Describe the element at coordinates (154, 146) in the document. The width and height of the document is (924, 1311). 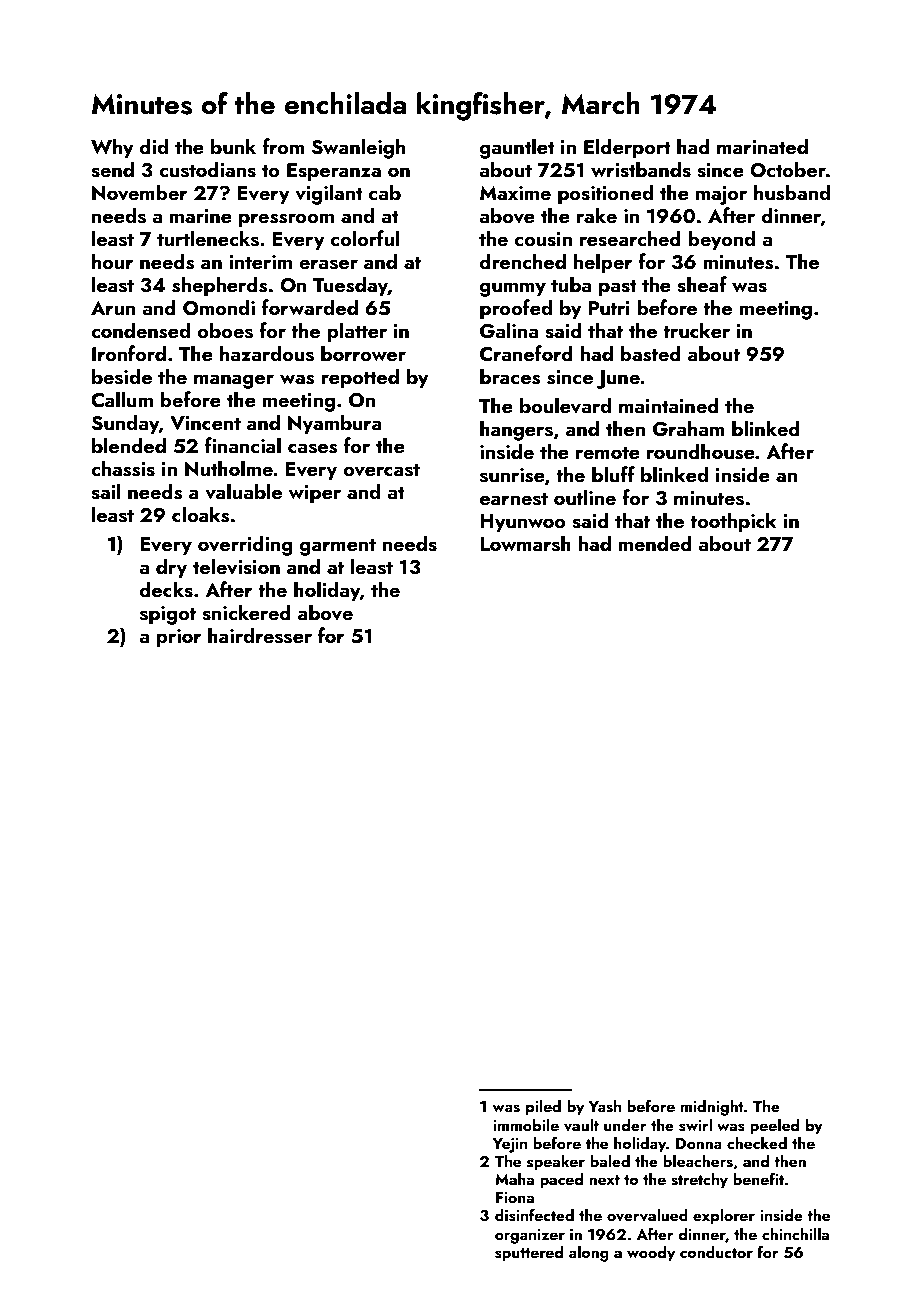
I see `did` at that location.
